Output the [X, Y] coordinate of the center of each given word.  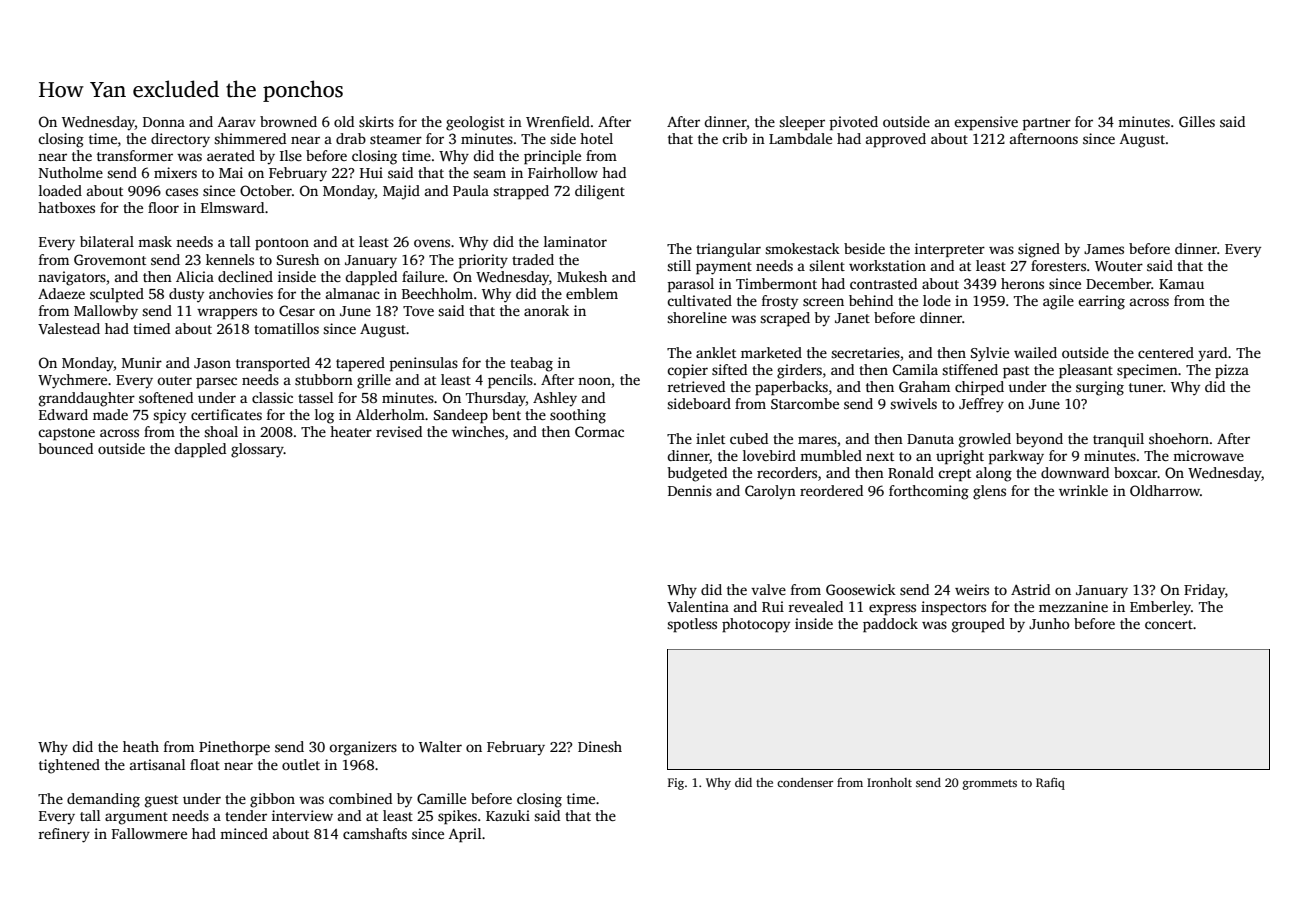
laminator [575, 241]
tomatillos [286, 328]
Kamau [1181, 284]
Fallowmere [149, 833]
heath [141, 746]
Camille [441, 798]
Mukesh [582, 276]
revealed [816, 606]
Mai [231, 172]
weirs [972, 589]
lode [937, 300]
